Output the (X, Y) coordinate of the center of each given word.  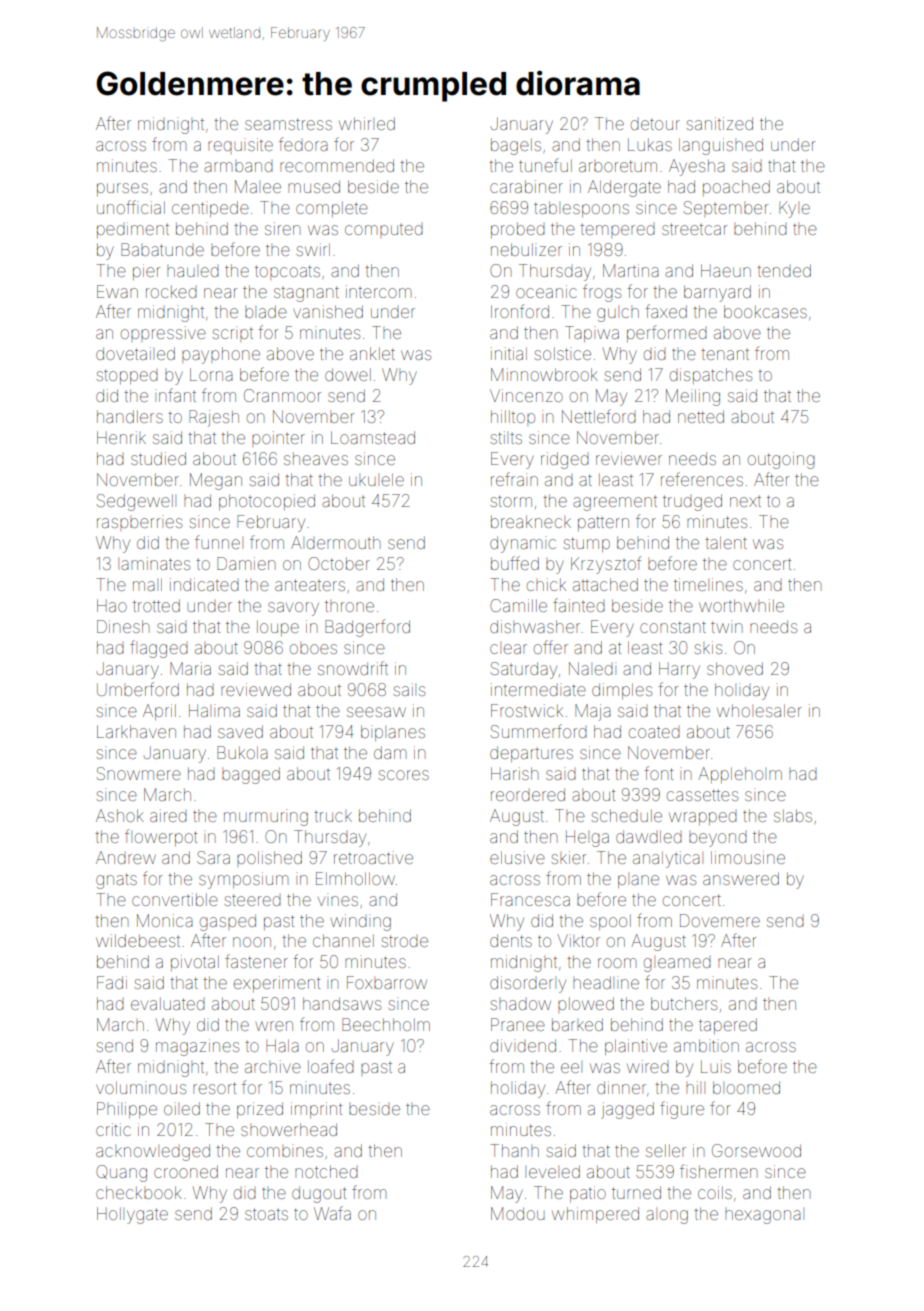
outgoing (781, 460)
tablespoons (581, 209)
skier (569, 857)
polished (269, 859)
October (339, 563)
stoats (266, 1214)
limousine (748, 857)
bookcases (765, 311)
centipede (210, 209)
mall (147, 584)
